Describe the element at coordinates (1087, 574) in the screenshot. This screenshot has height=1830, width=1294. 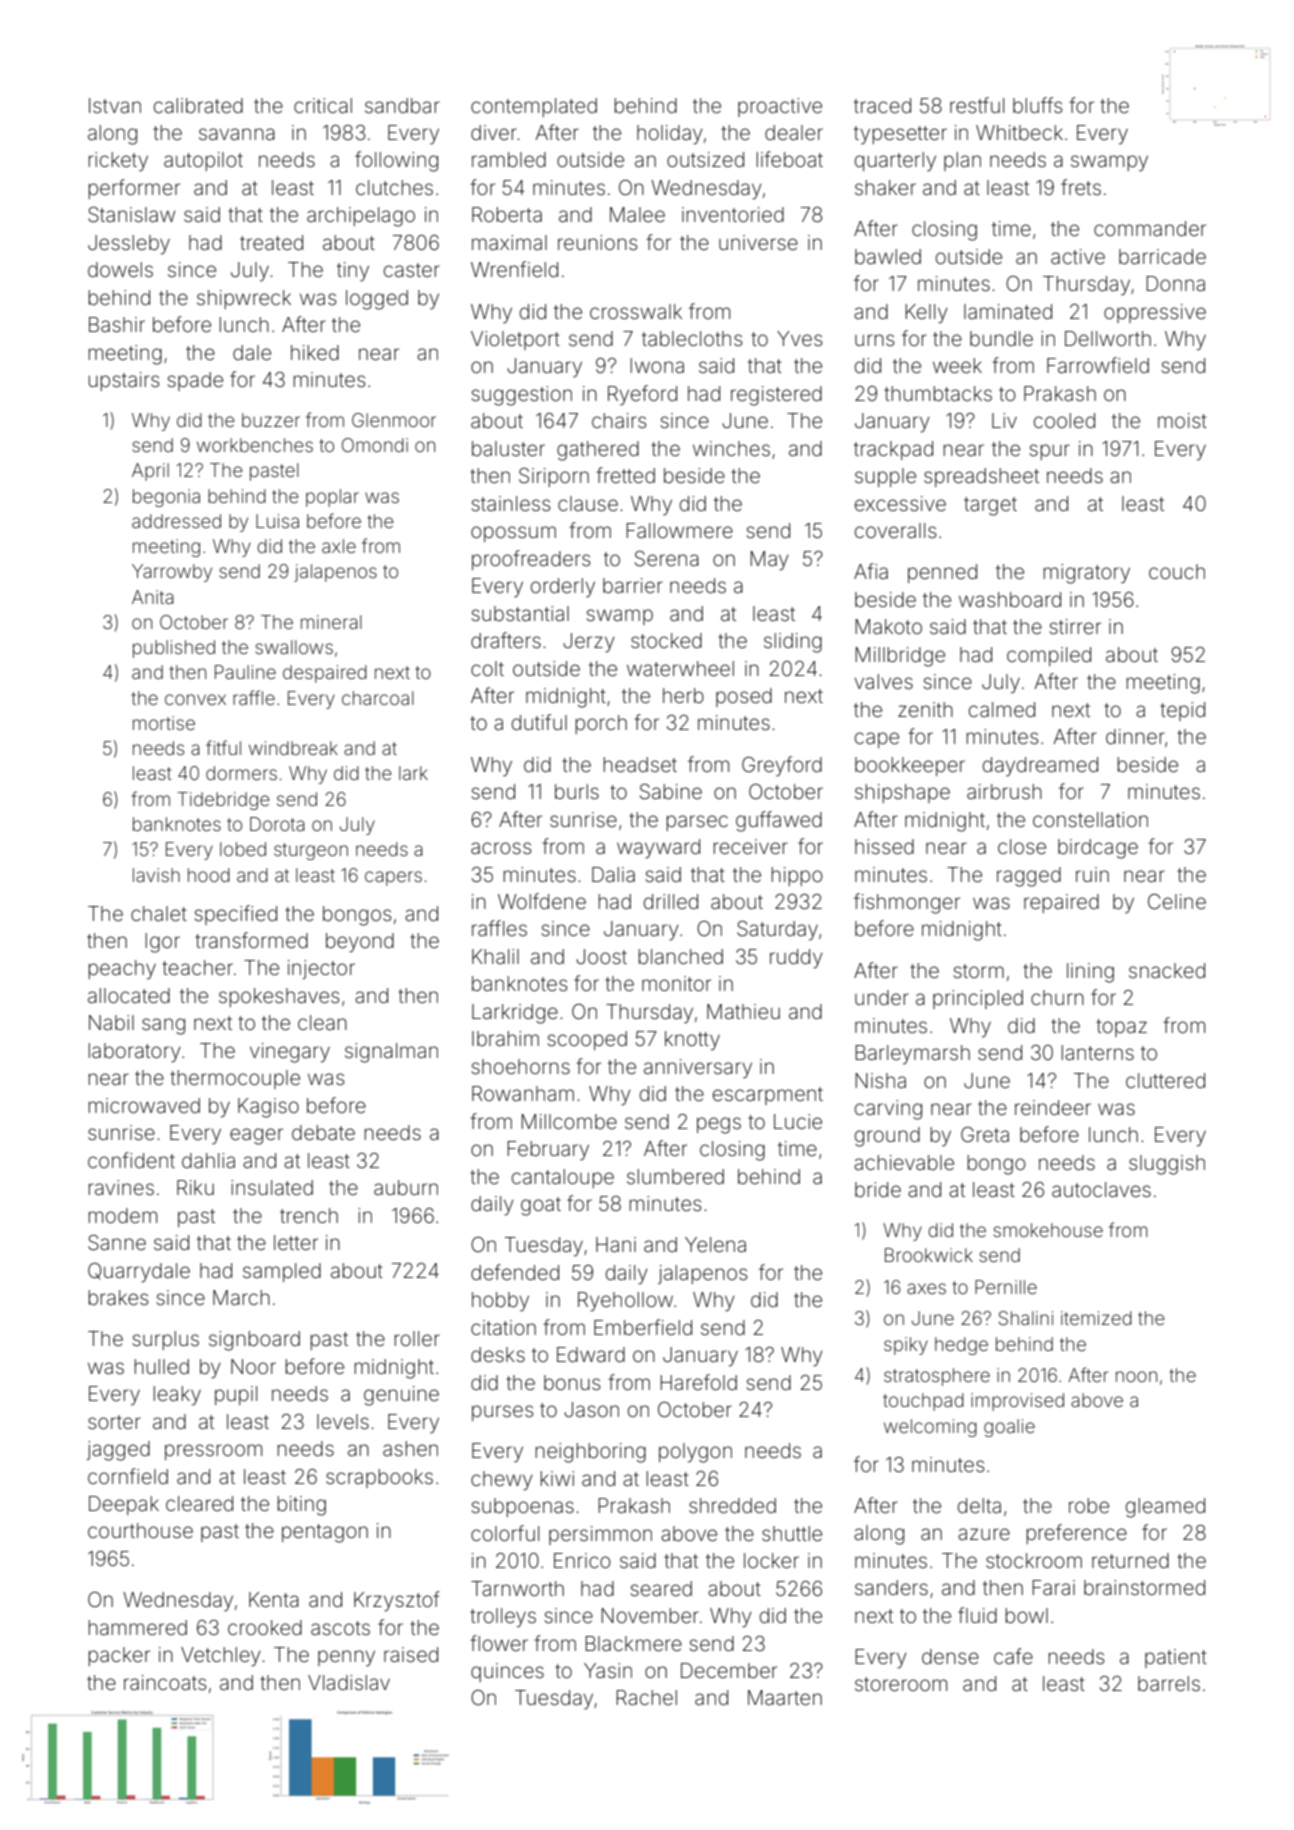
I see `migratory` at that location.
